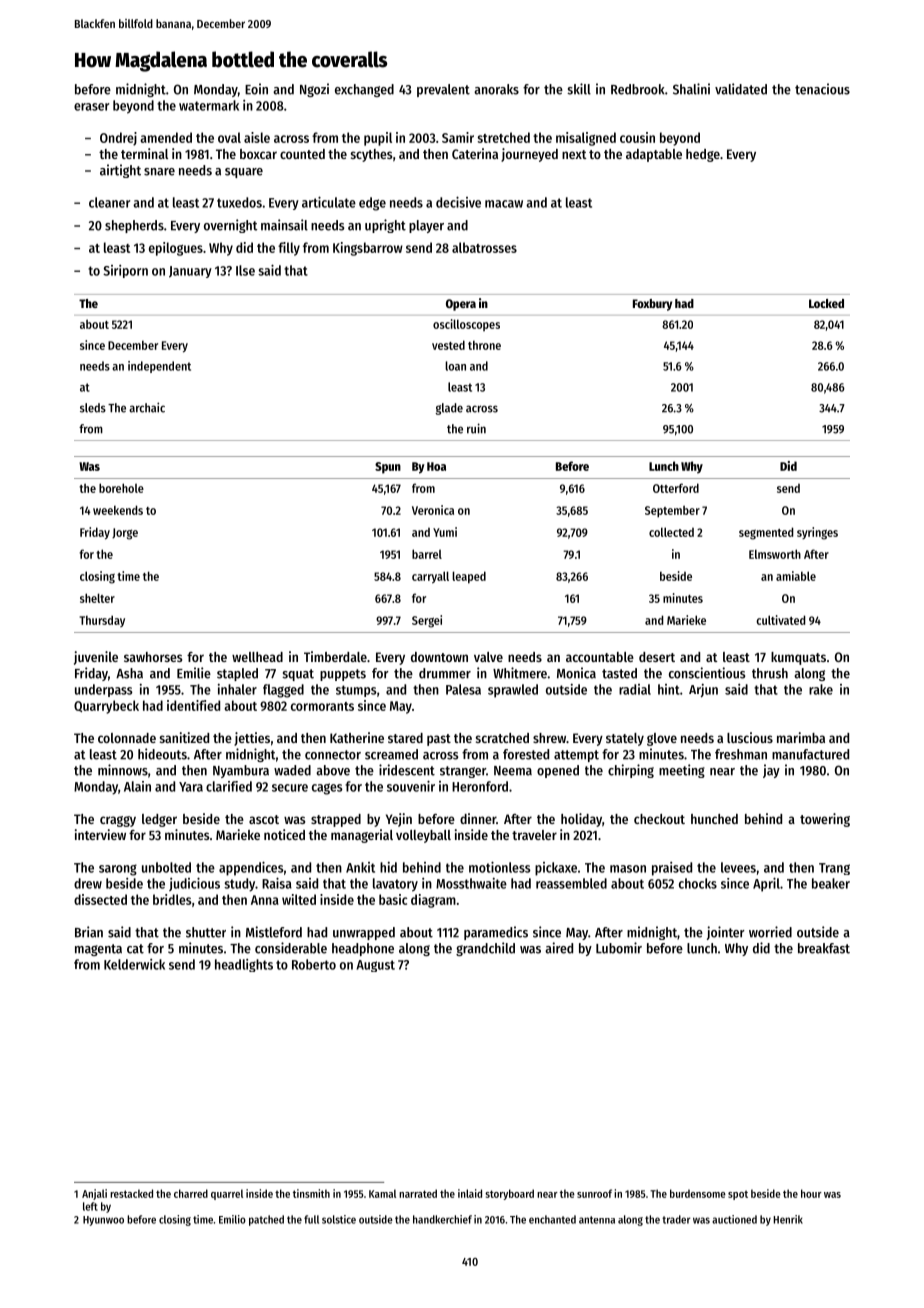 This screenshot has width=924, height=1308. What do you see at coordinates (652, 305) in the screenshot?
I see `Foxbury` at bounding box center [652, 305].
